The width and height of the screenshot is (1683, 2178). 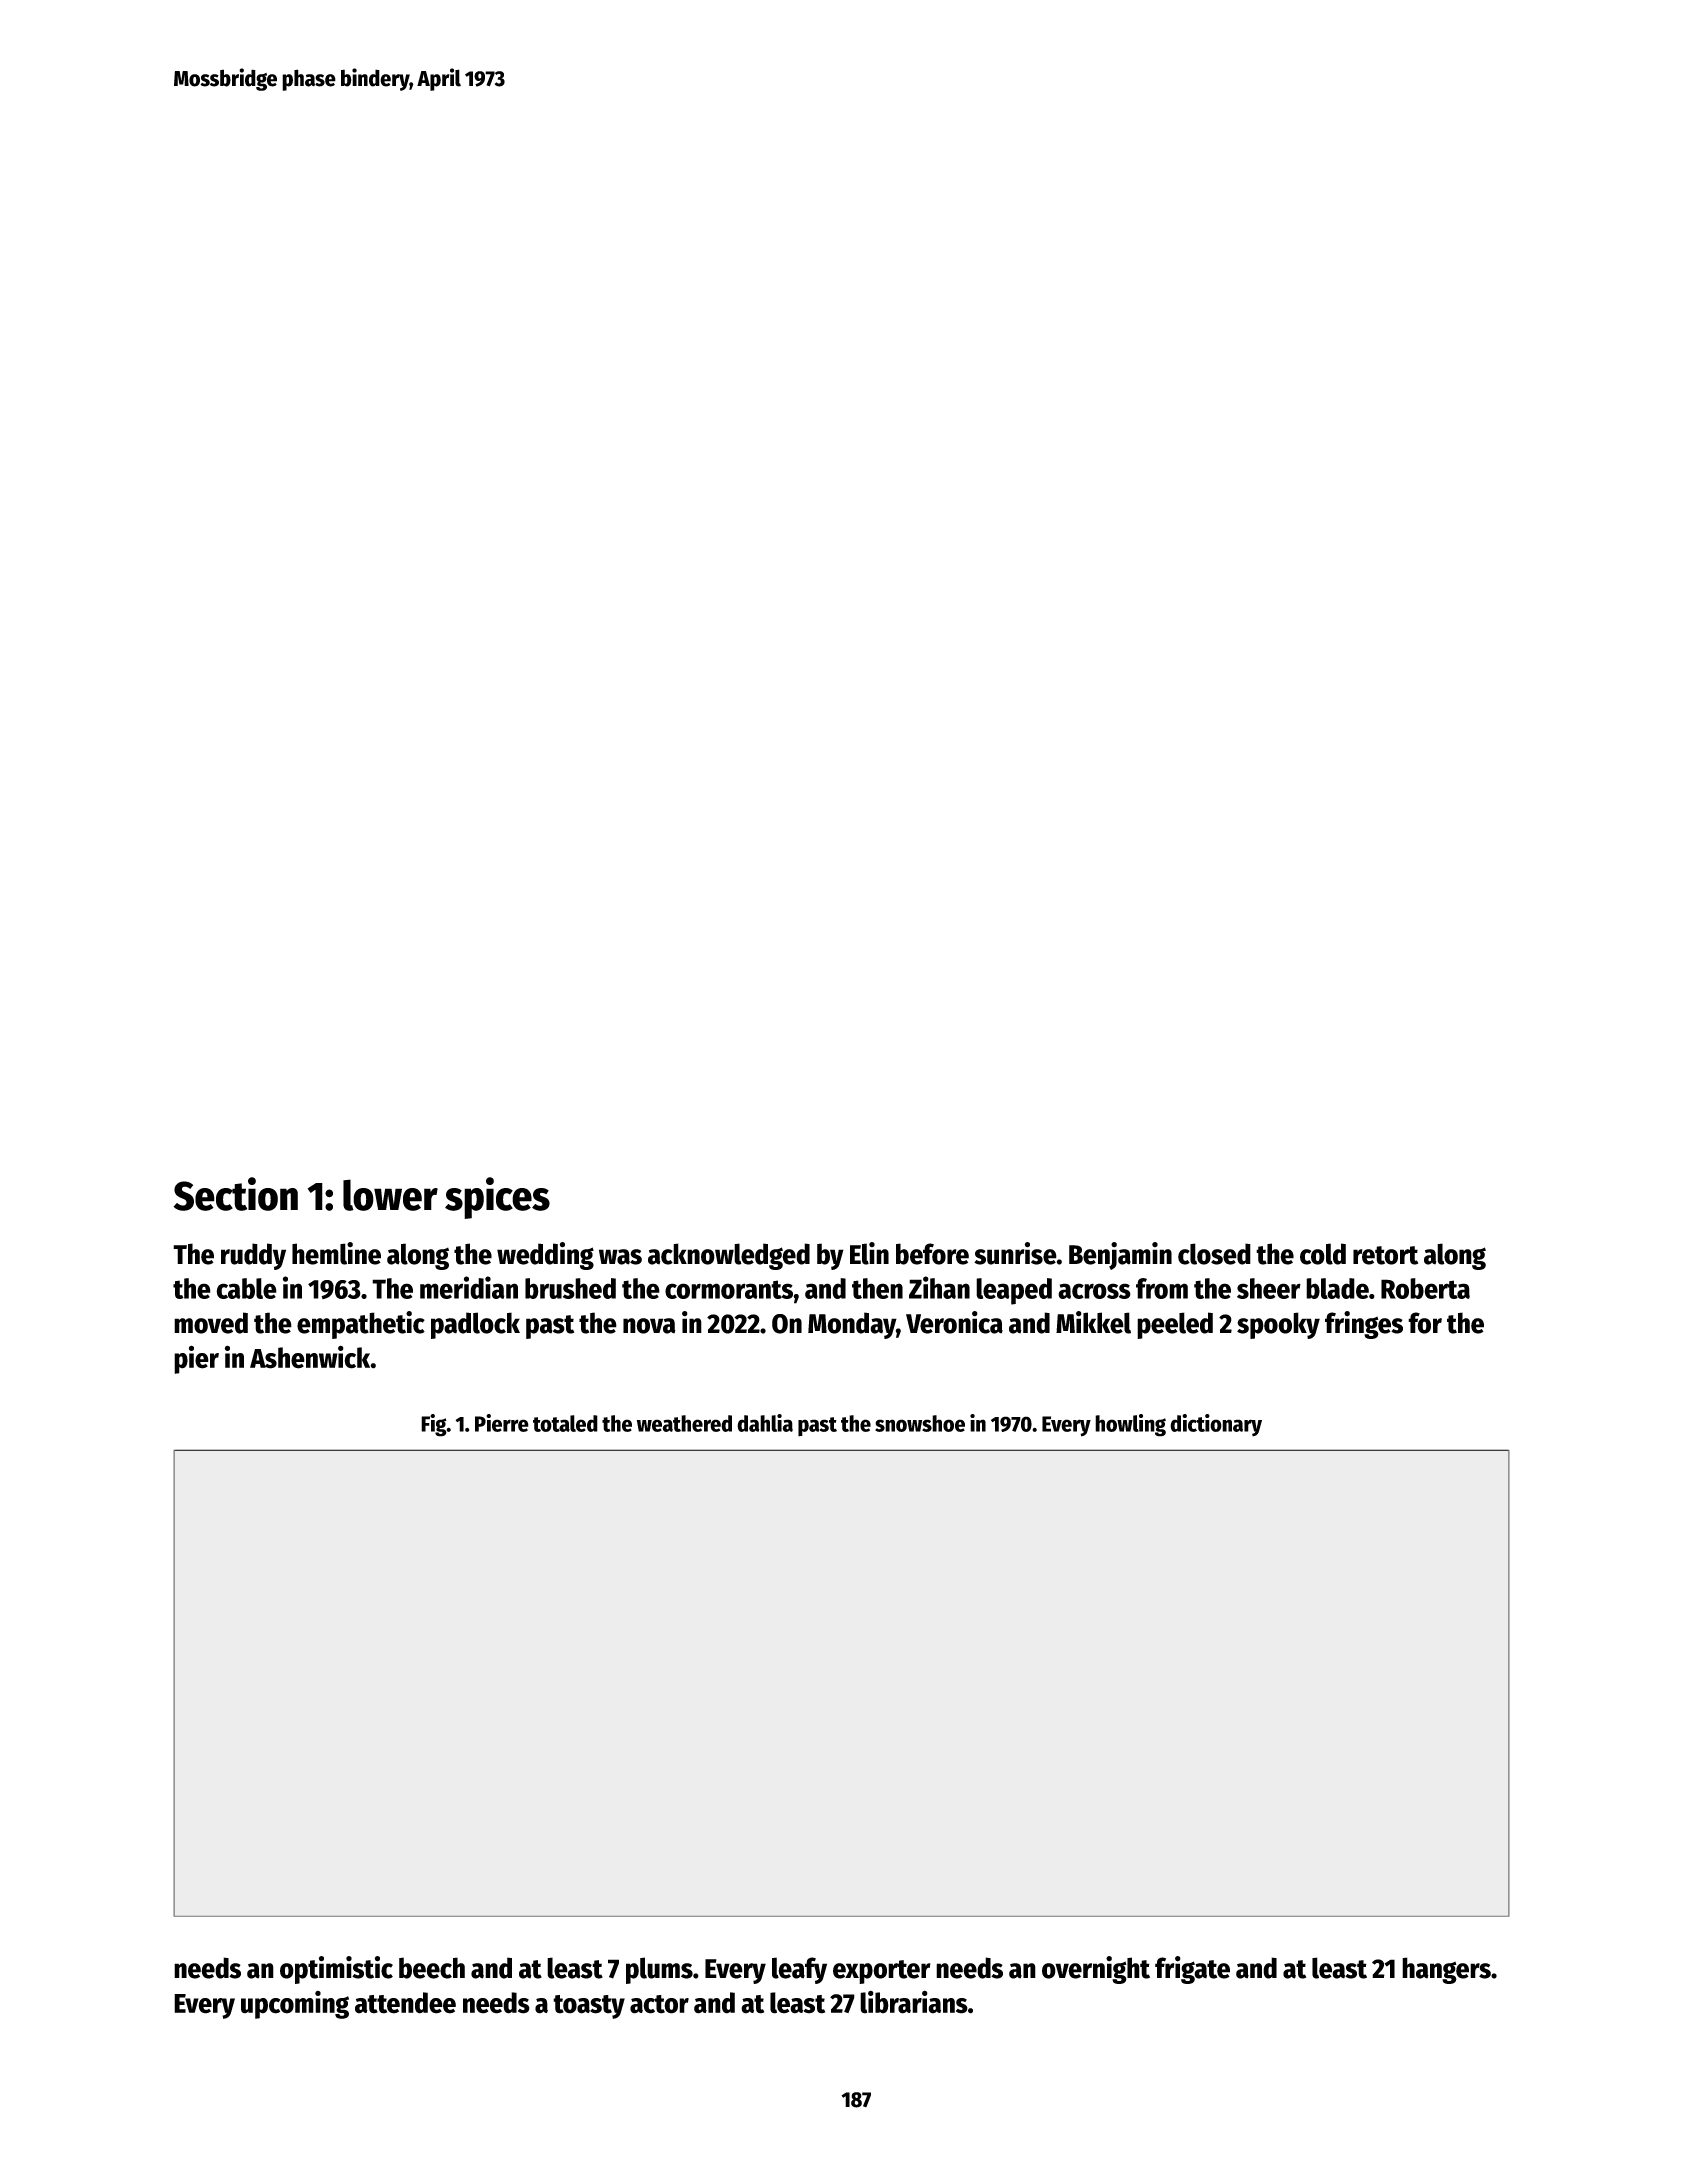 What do you see at coordinates (497, 1198) in the screenshot?
I see `spices` at bounding box center [497, 1198].
